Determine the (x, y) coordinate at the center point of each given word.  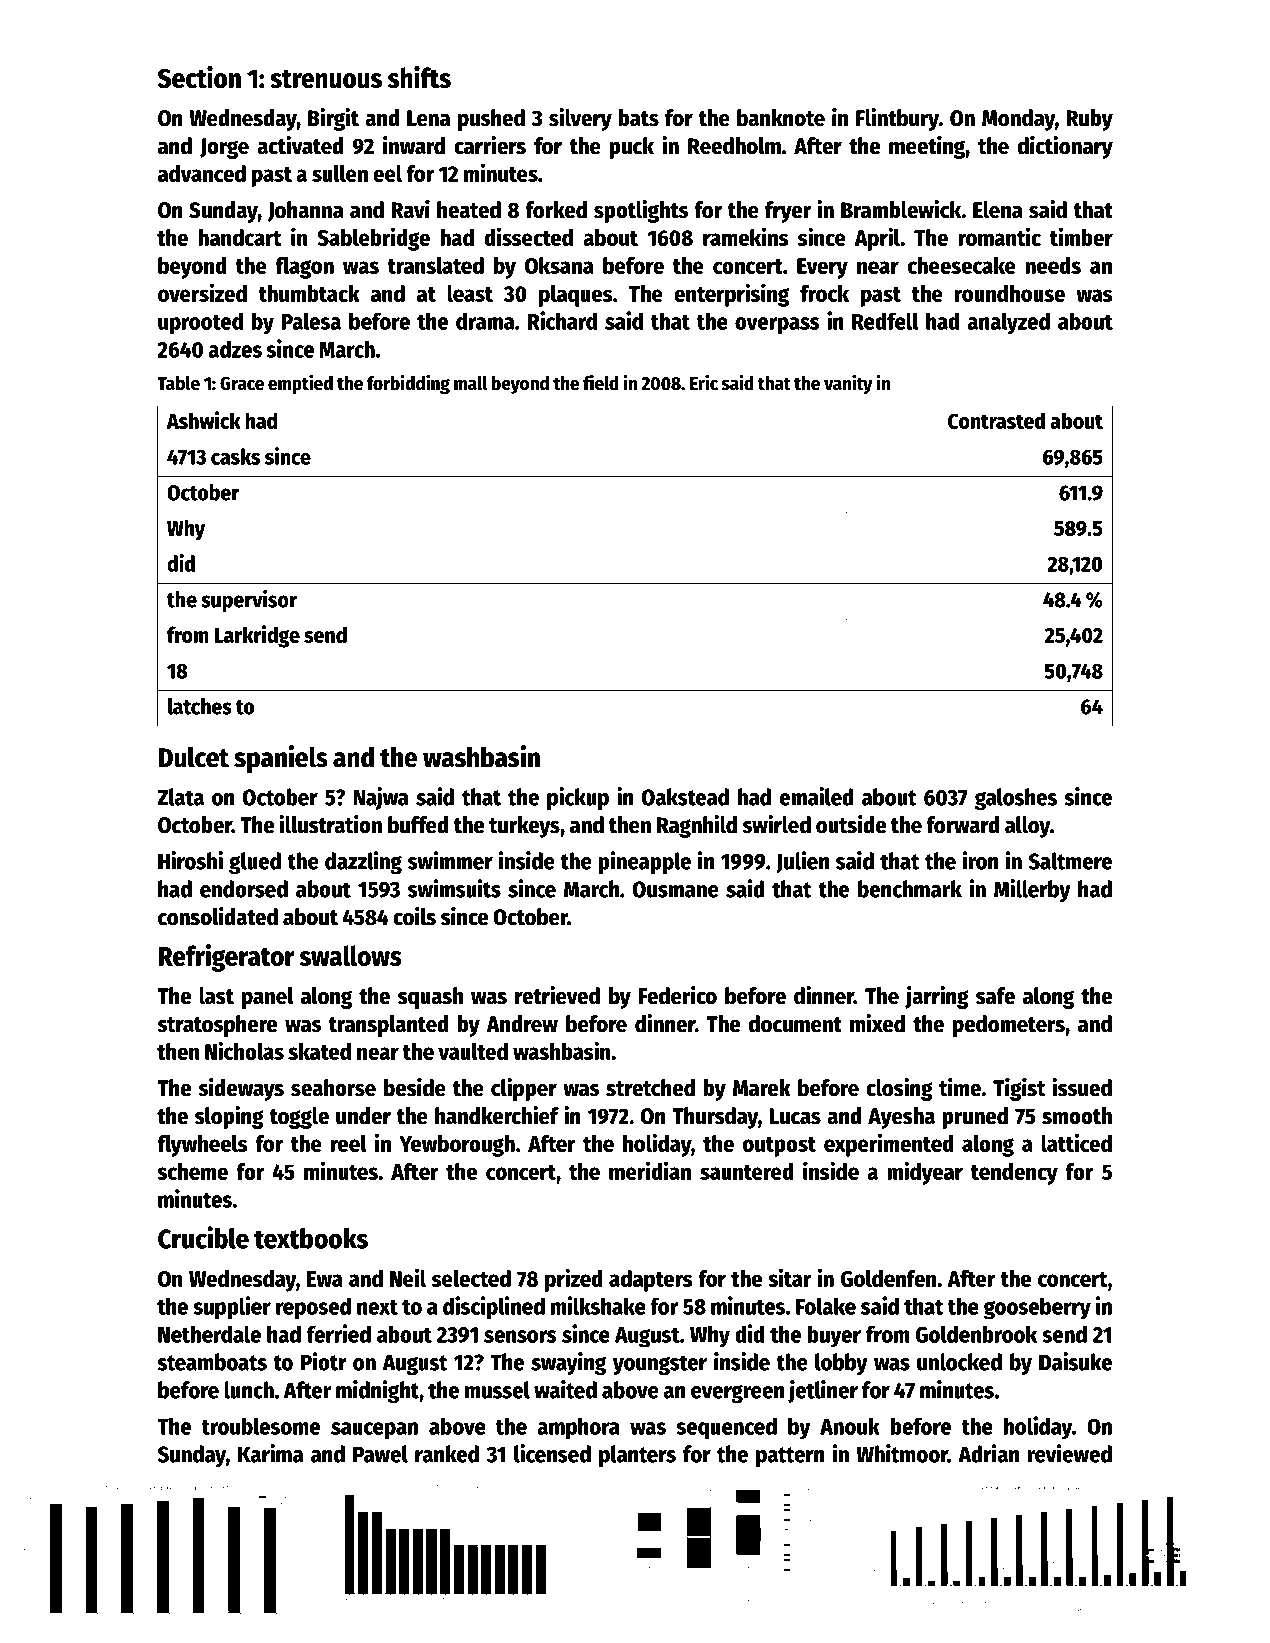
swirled (776, 824)
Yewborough (457, 1146)
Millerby (1032, 890)
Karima (270, 1453)
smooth (1077, 1116)
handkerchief (497, 1115)
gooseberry (1037, 1309)
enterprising (731, 295)
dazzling (363, 862)
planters (637, 1456)
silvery (580, 119)
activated (300, 145)
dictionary (1065, 147)
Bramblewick (901, 209)
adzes (235, 349)
